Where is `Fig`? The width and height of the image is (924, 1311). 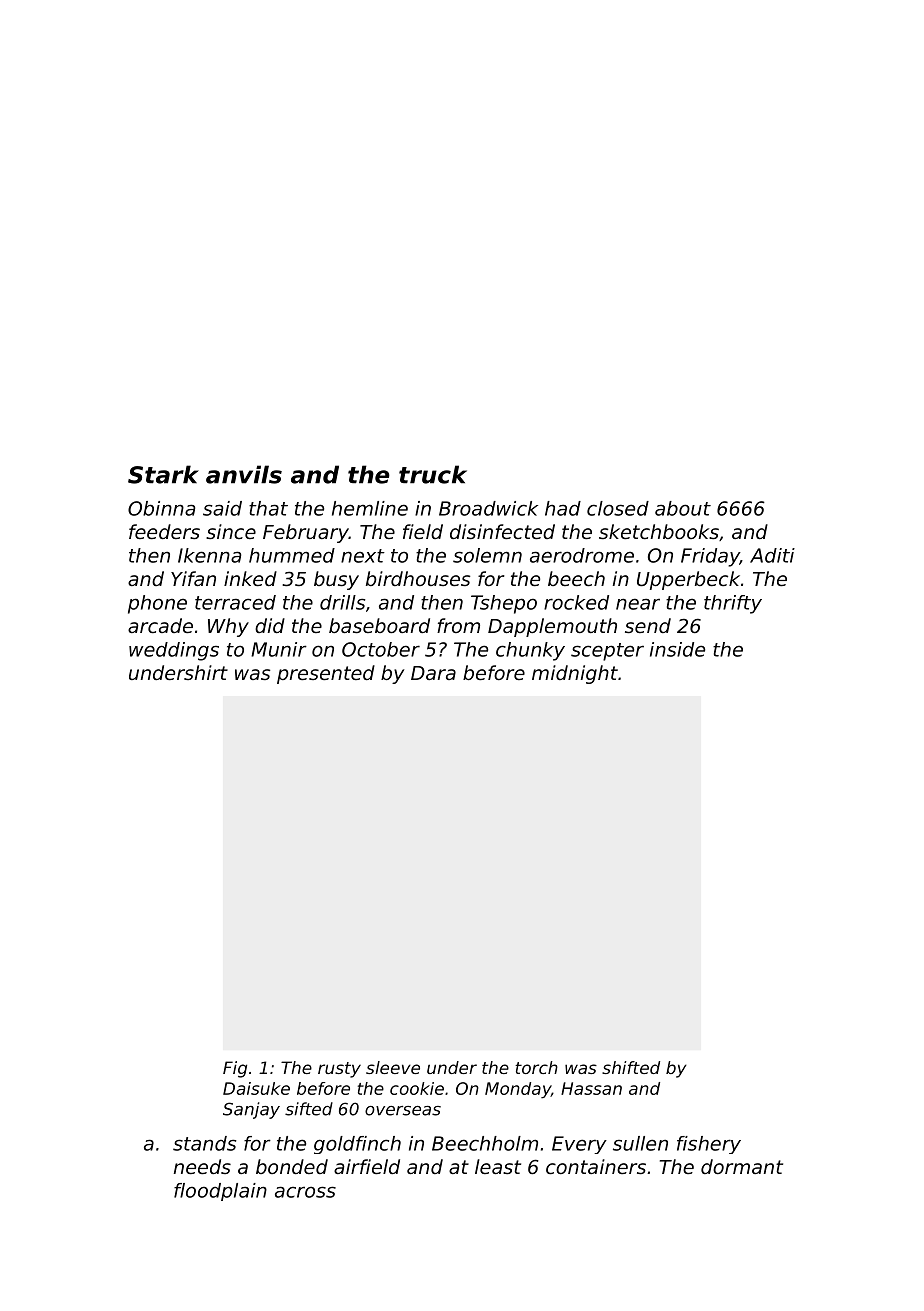 Fig is located at coordinates (235, 1069).
